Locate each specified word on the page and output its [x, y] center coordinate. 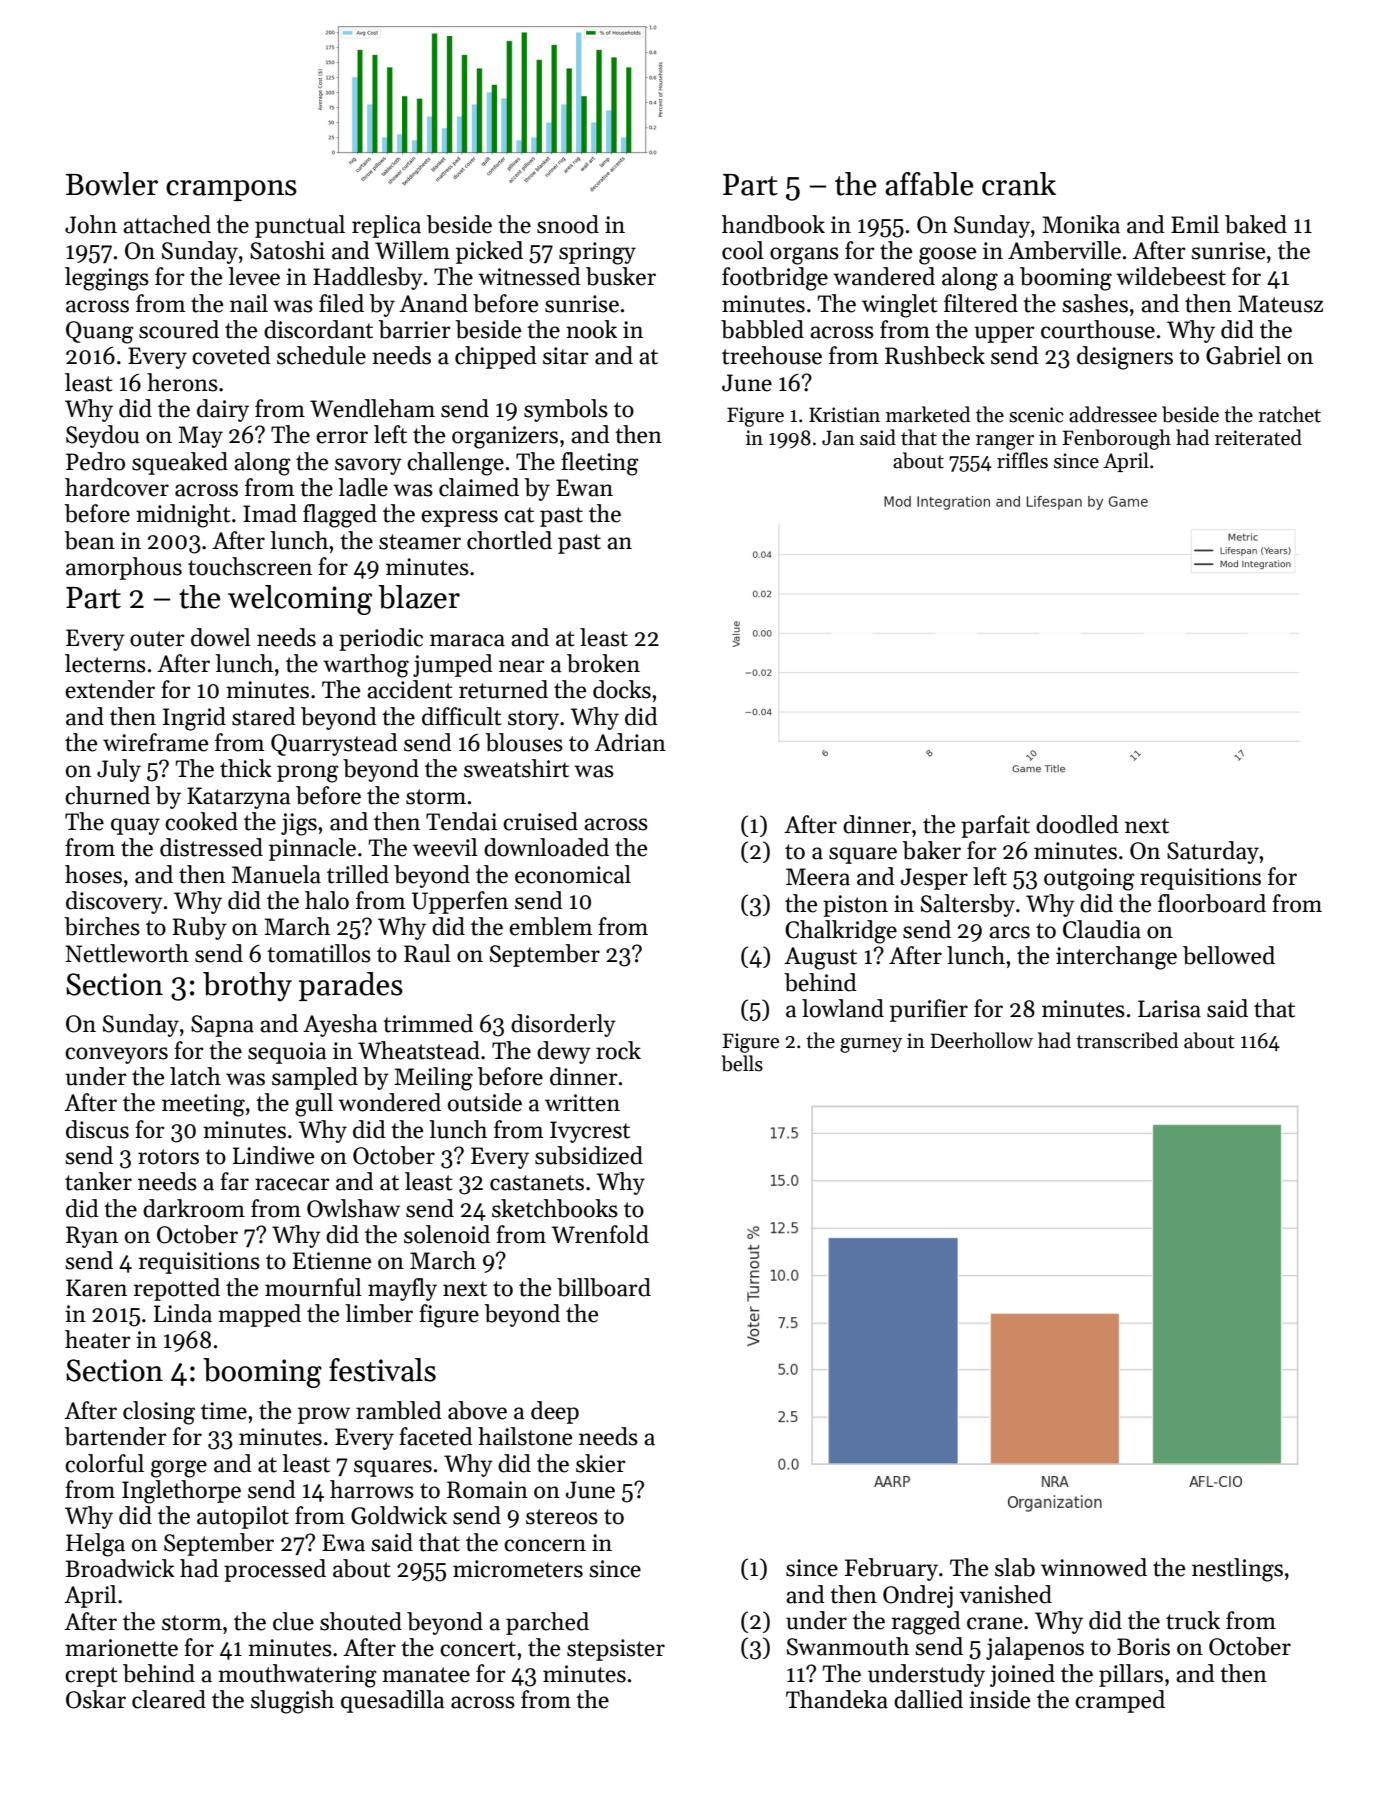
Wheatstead [419, 1050]
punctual [300, 226]
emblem [551, 926]
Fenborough [1116, 439]
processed [275, 1570]
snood [568, 224]
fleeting [600, 464]
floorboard [1212, 903]
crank [1019, 184]
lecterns [105, 663]
